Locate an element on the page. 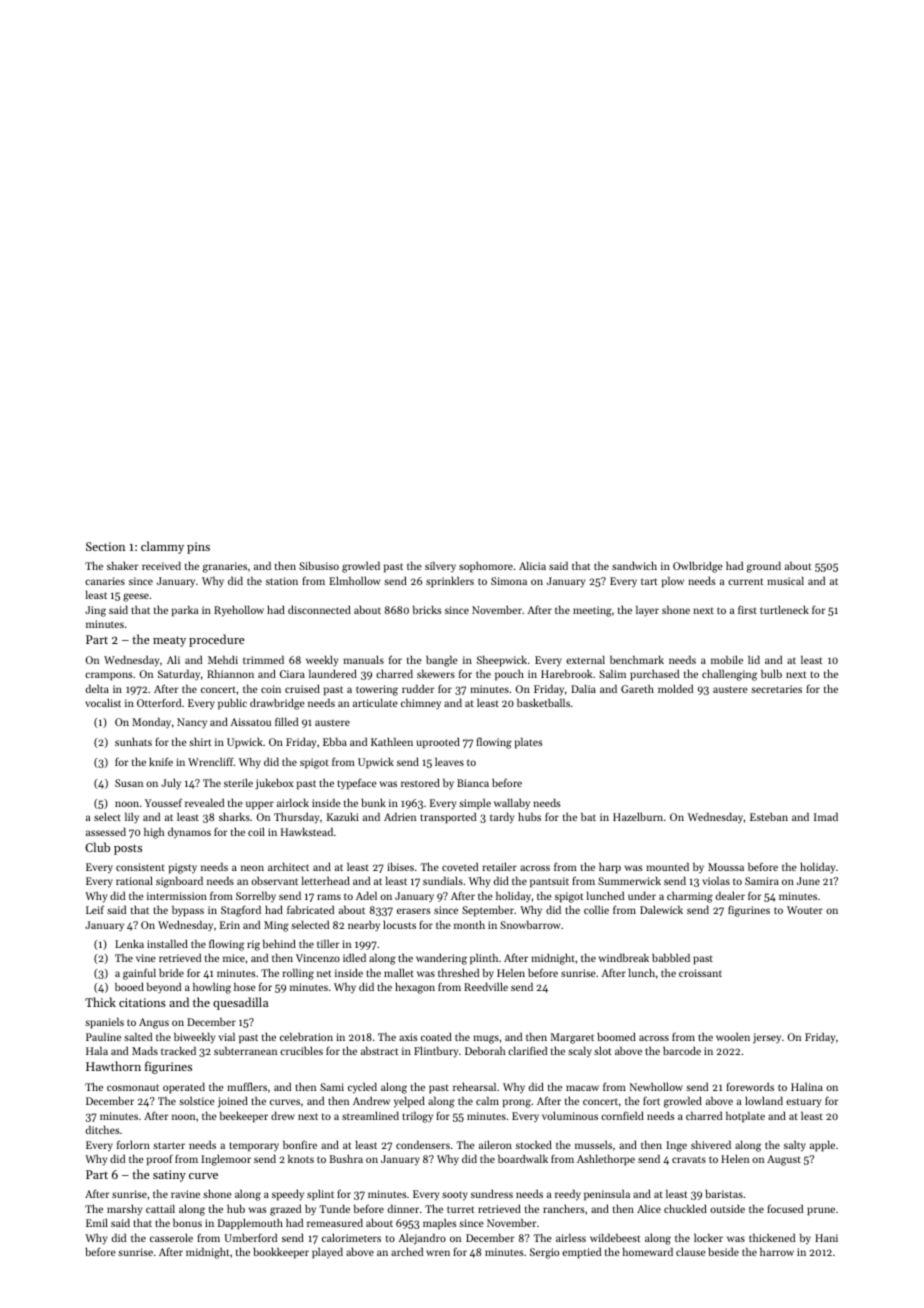  Owlbridge is located at coordinates (698, 567).
